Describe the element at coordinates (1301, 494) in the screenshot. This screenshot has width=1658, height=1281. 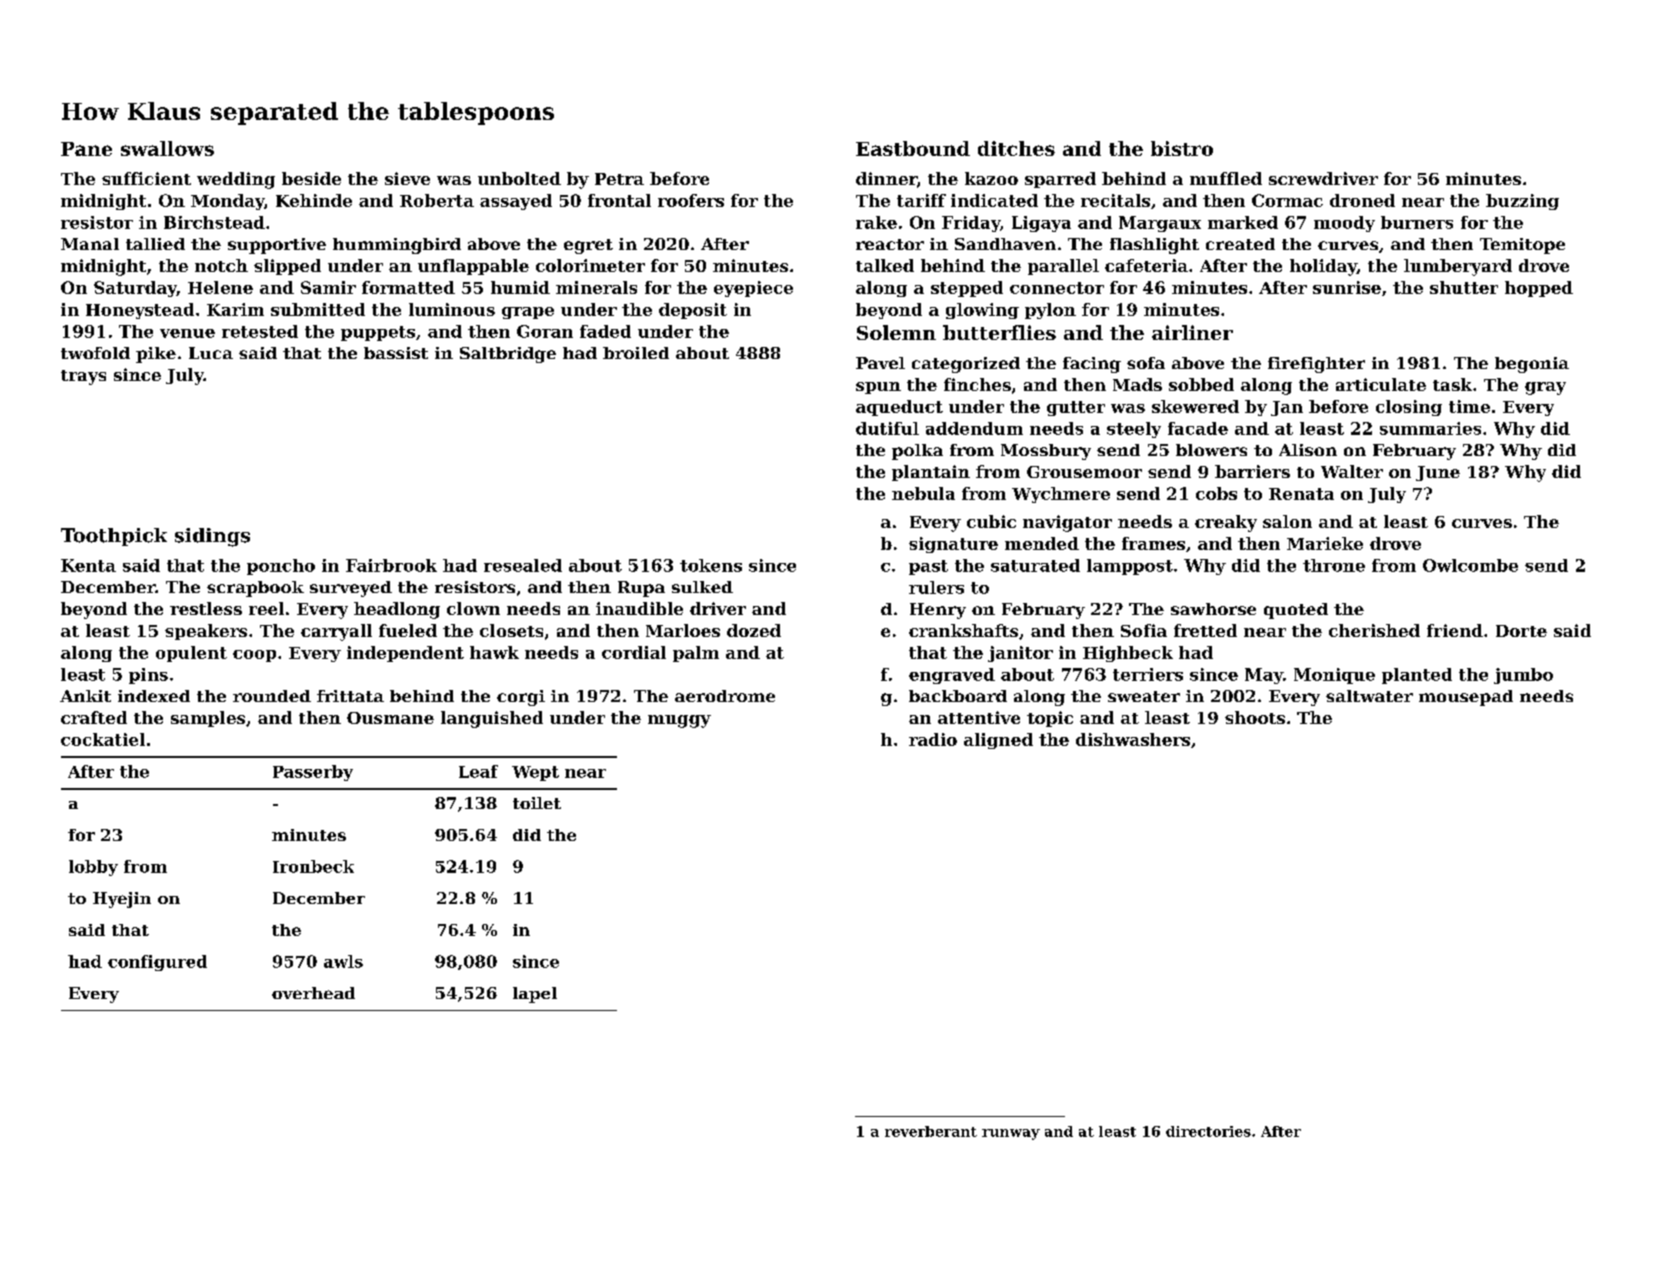
I see `Renata` at that location.
